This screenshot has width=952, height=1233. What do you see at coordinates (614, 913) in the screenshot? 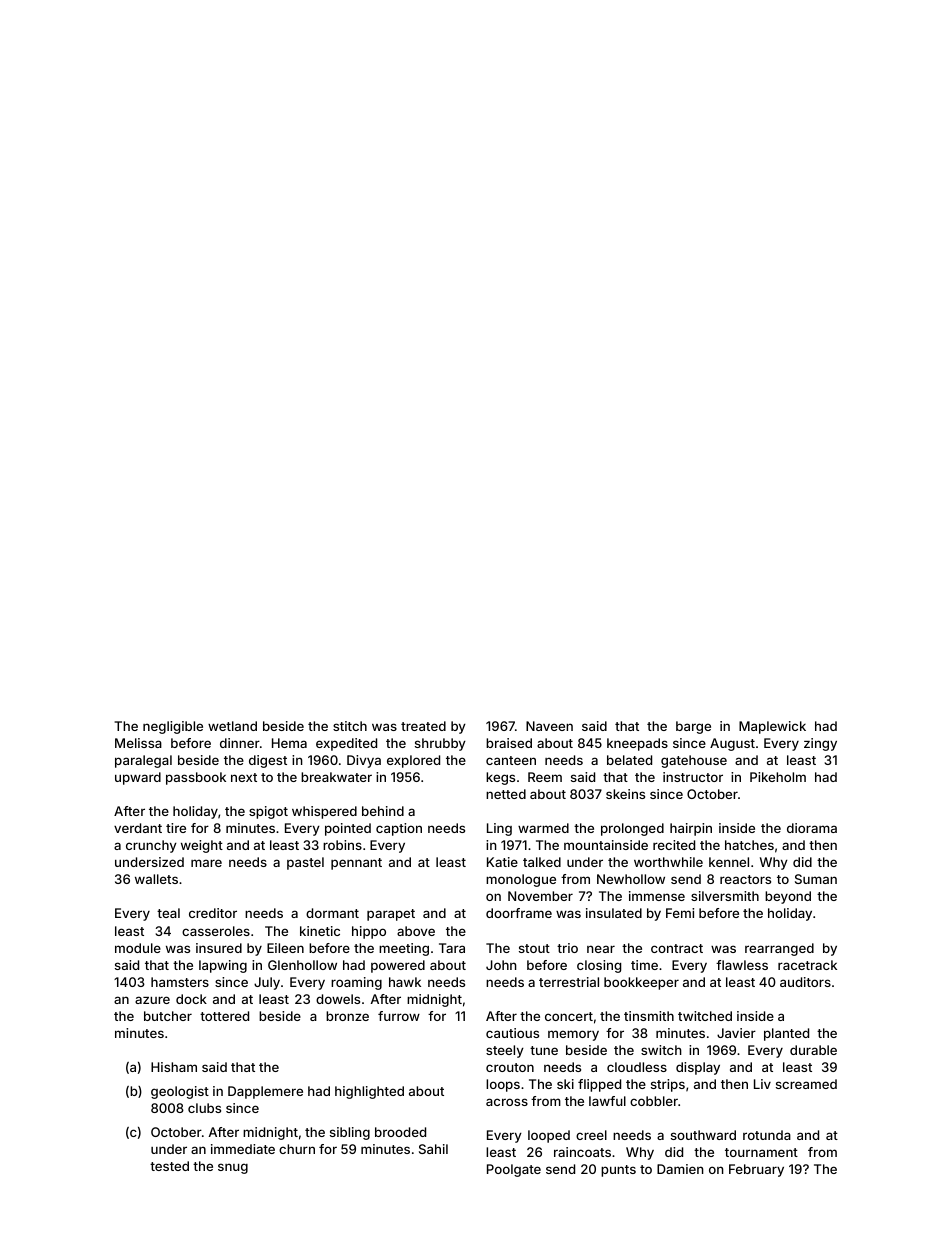
I see `insulated` at bounding box center [614, 913].
